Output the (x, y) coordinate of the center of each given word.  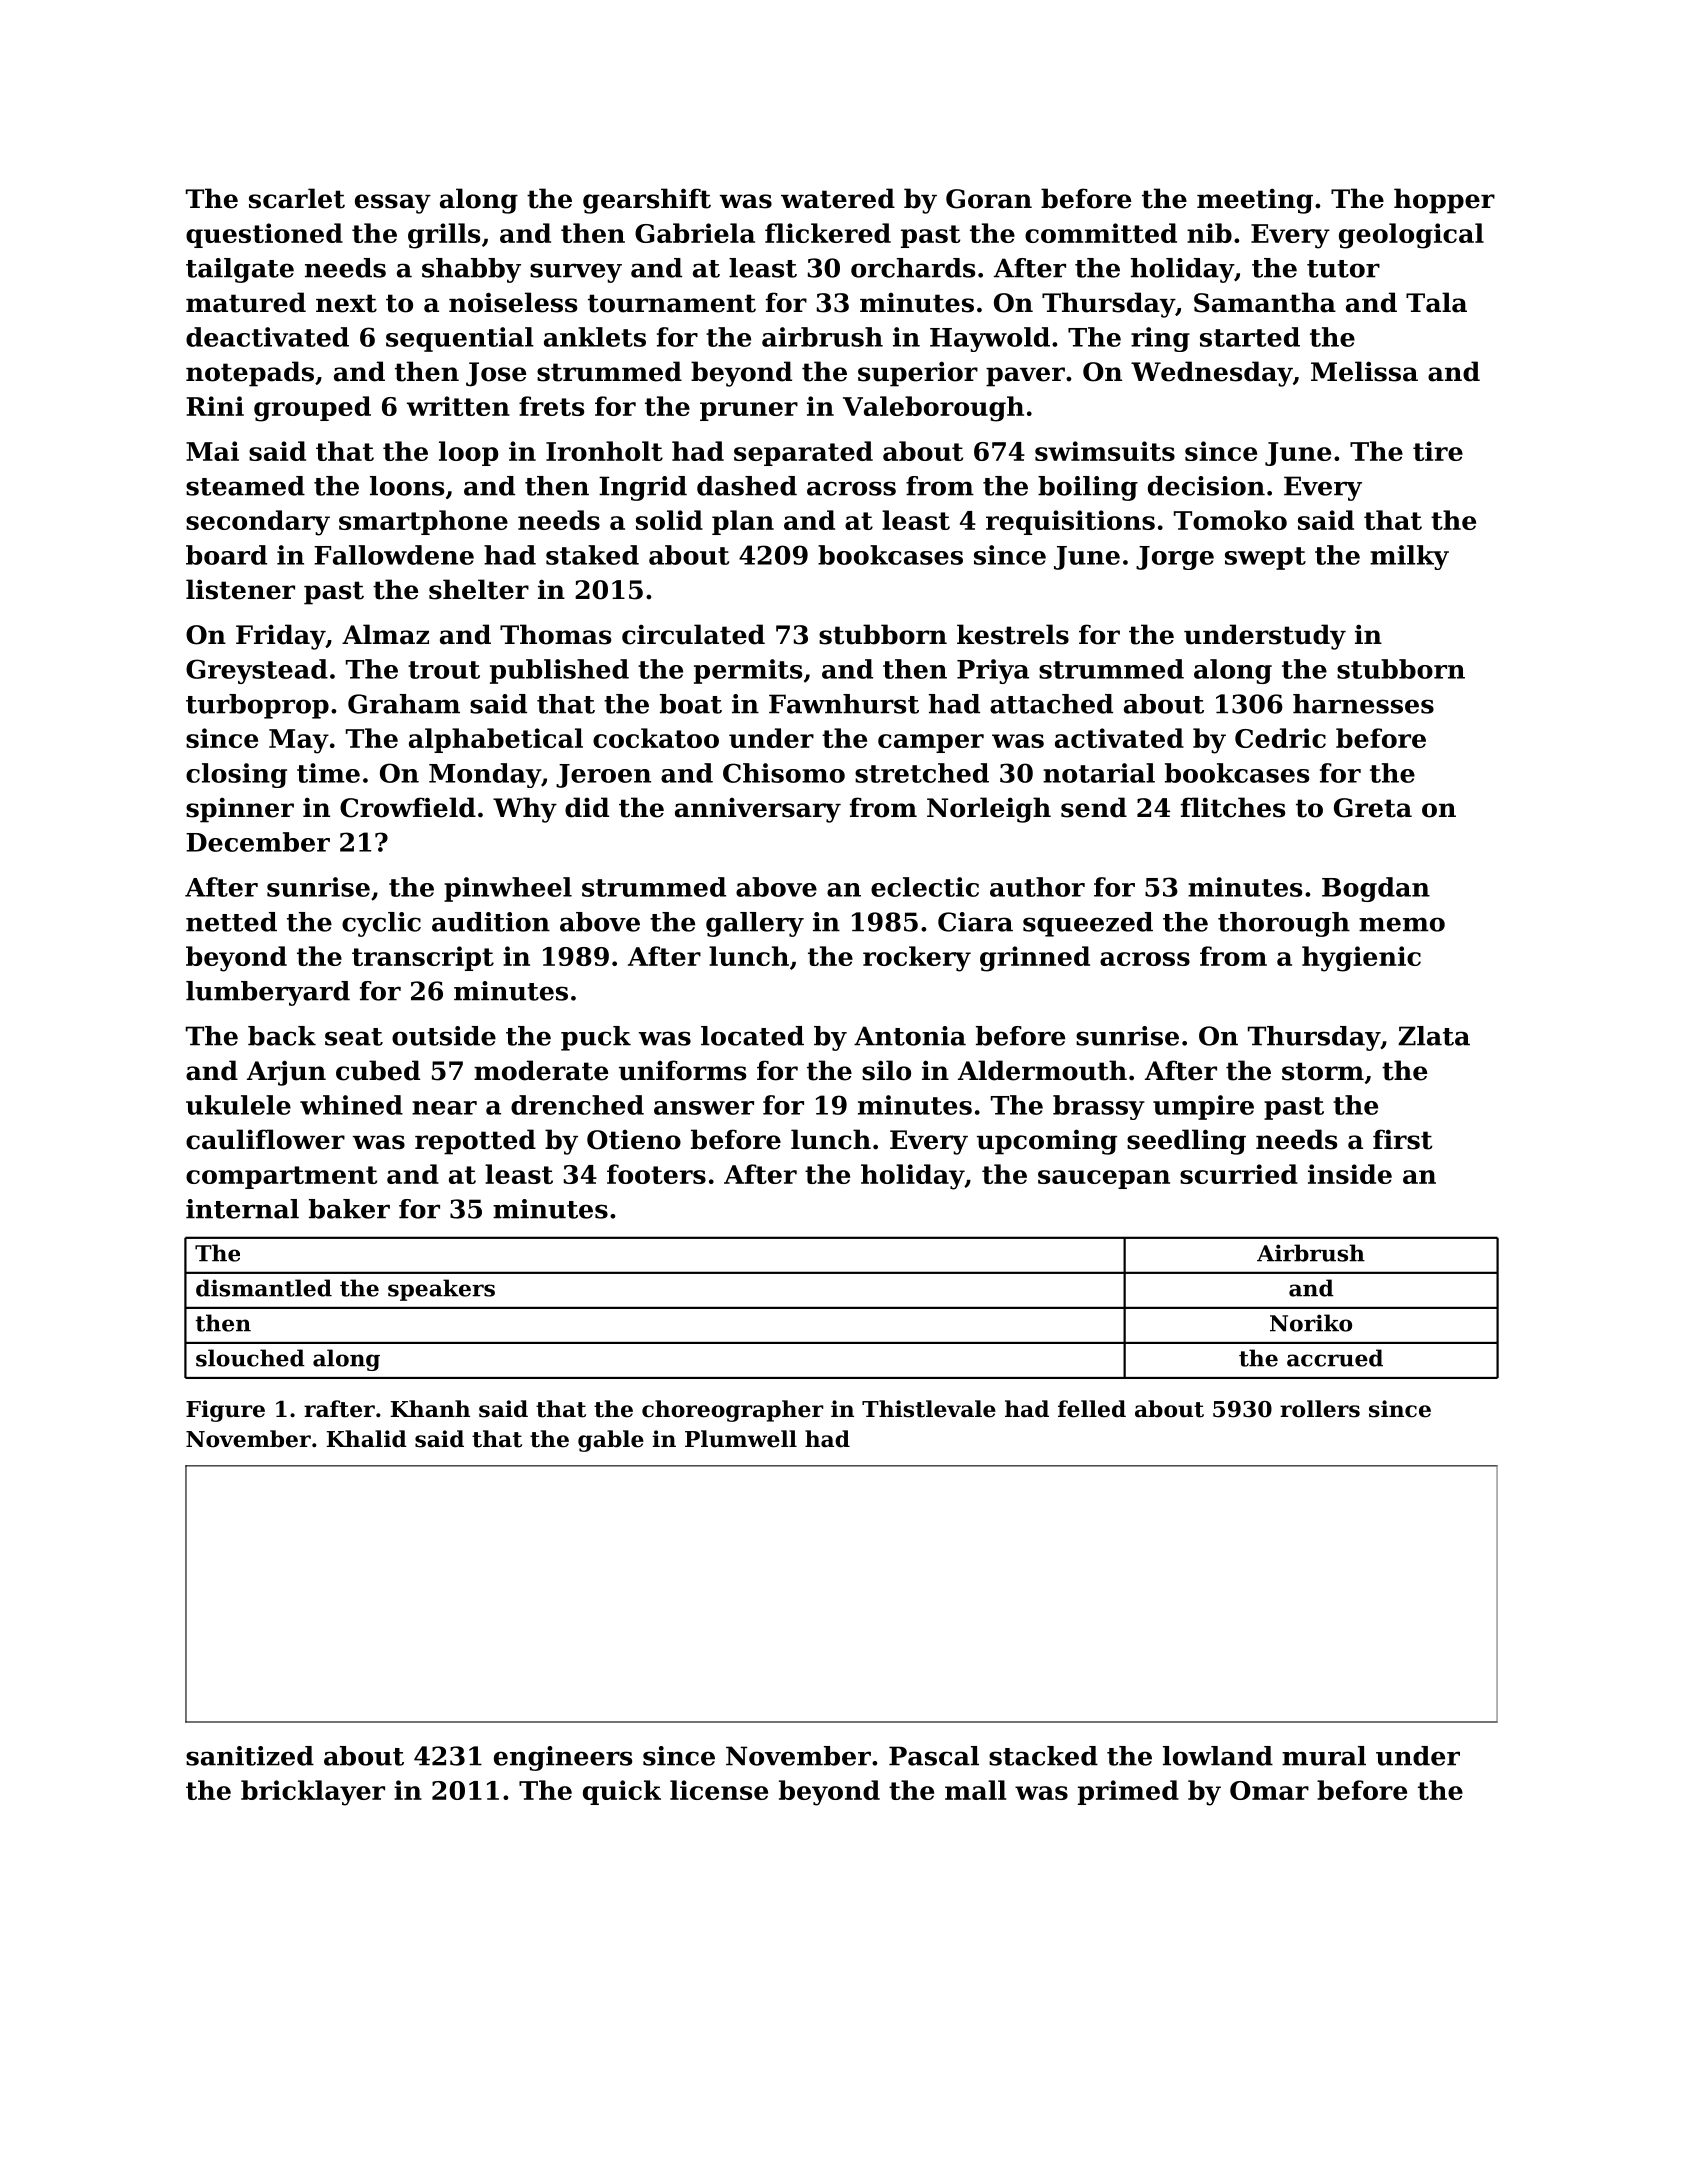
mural (1324, 1756)
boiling (1088, 488)
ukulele (238, 1105)
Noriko (1311, 1323)
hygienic (1361, 959)
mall (975, 1790)
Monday (485, 775)
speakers (441, 1290)
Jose (496, 374)
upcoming (1047, 1142)
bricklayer (313, 1793)
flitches (1233, 807)
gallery (755, 924)
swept (1265, 558)
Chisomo (784, 773)
